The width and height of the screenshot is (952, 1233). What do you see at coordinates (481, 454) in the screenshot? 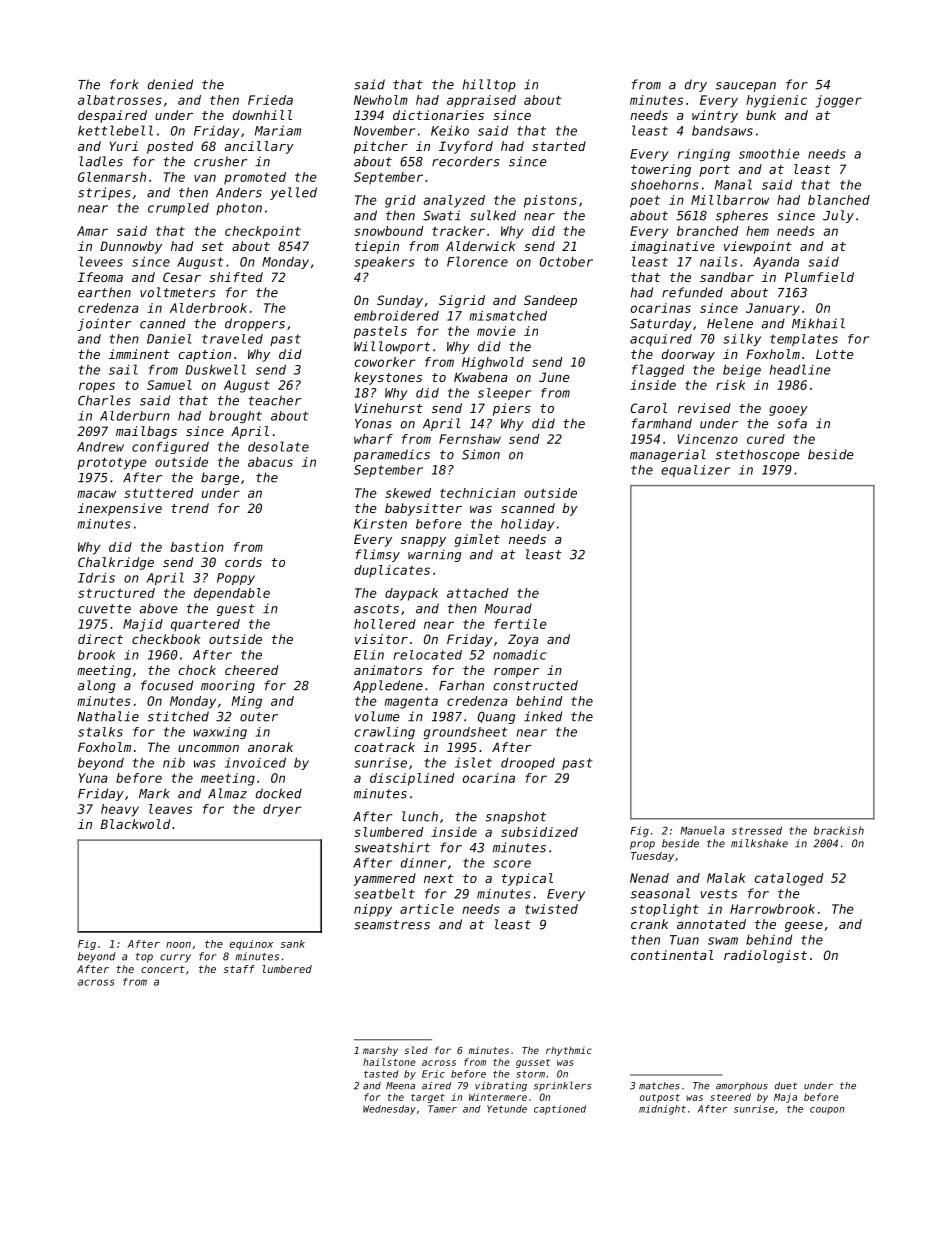
I see `Simon` at bounding box center [481, 454].
